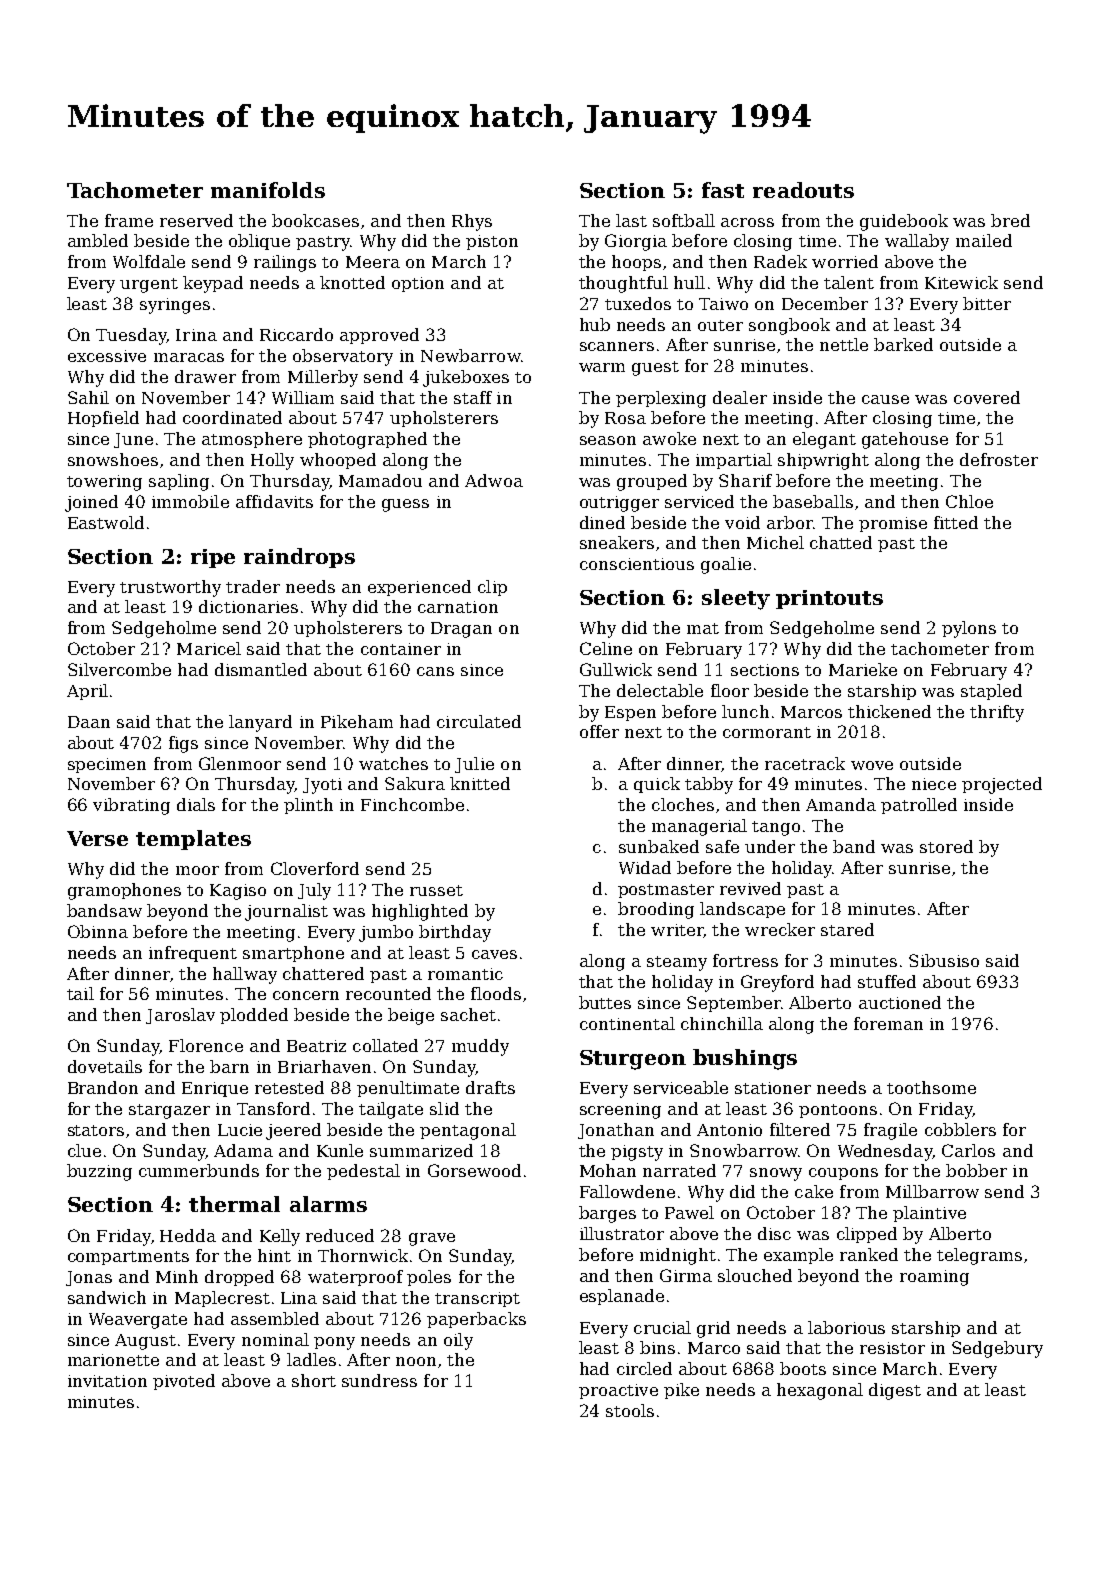  What do you see at coordinates (494, 480) in the screenshot?
I see `Adwoa` at bounding box center [494, 480].
